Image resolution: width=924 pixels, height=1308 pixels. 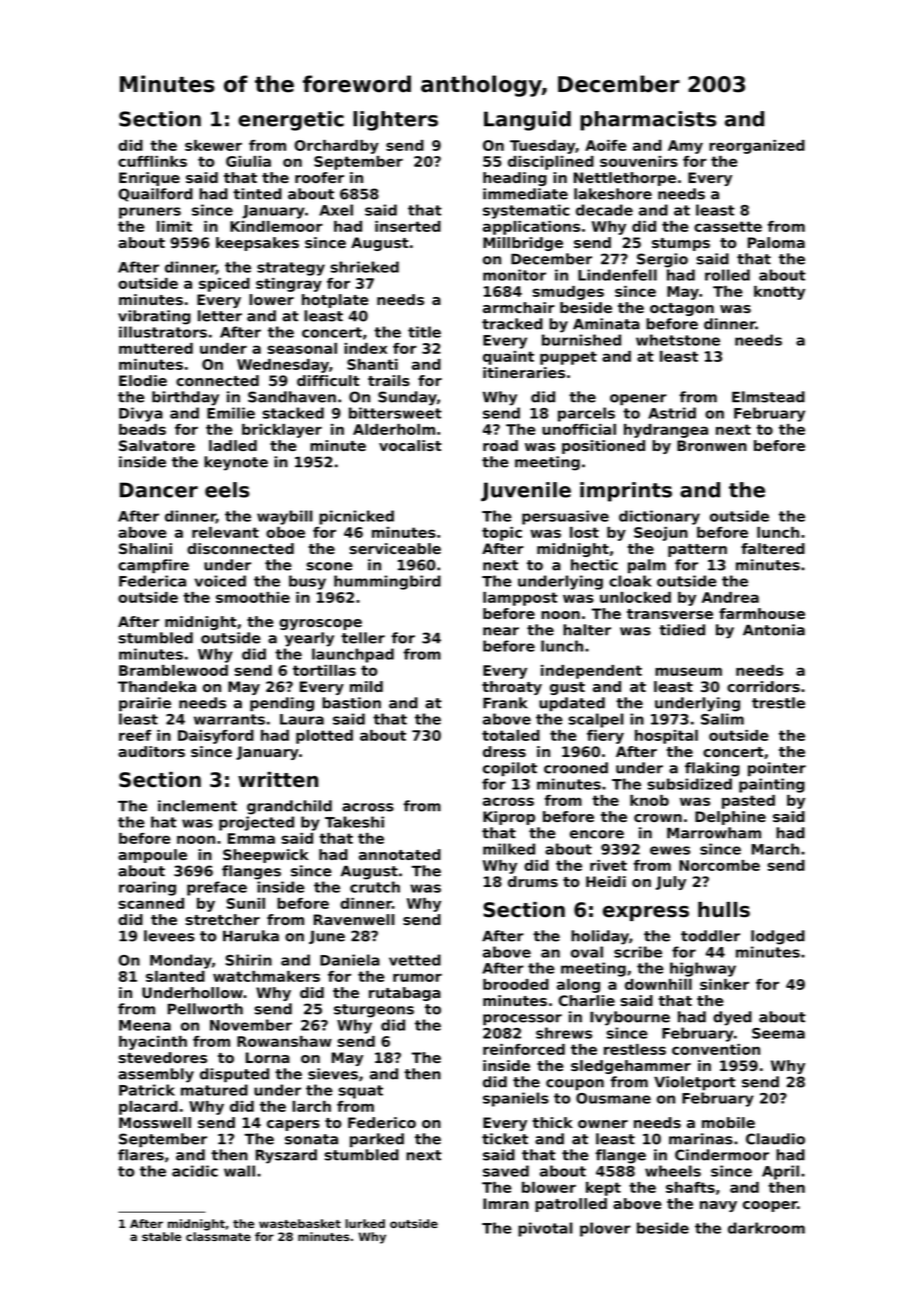 What do you see at coordinates (728, 226) in the screenshot?
I see `cassette` at bounding box center [728, 226].
